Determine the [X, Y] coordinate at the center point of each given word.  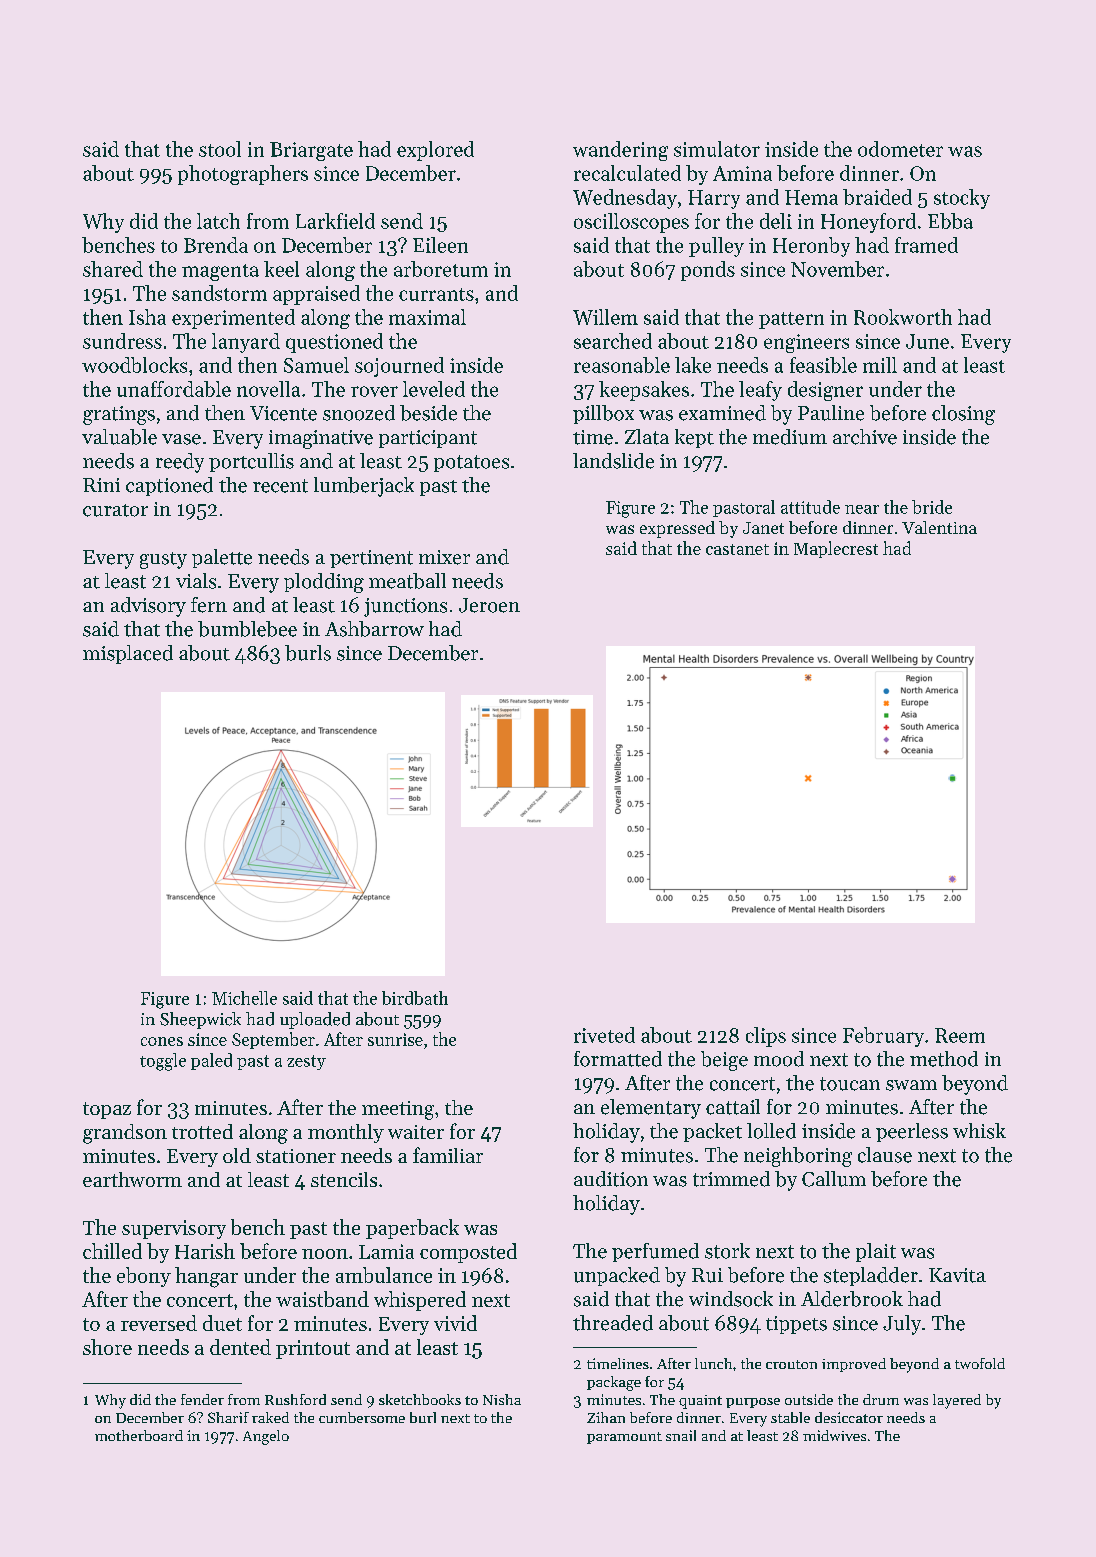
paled [211, 1061]
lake [693, 365]
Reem [960, 1035]
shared [113, 269]
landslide [613, 461]
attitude [810, 507]
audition [611, 1179]
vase [181, 439]
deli [776, 221]
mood [779, 1059]
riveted [604, 1035]
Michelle [244, 998]
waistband [322, 1299]
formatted [618, 1059]
